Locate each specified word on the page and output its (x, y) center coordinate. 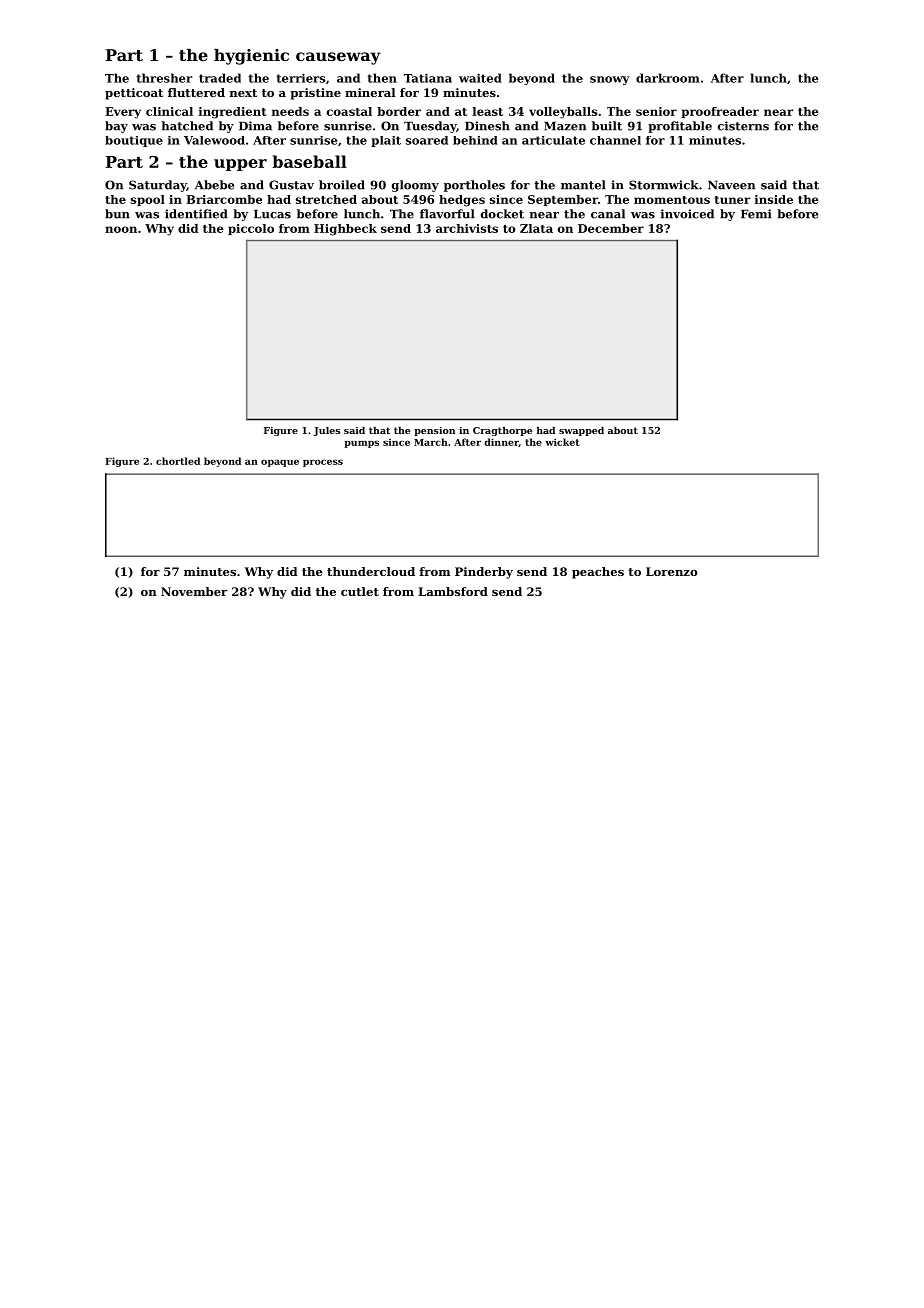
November (194, 591)
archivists (467, 228)
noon (121, 229)
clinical (169, 111)
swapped (581, 431)
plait (386, 141)
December (611, 228)
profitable (680, 127)
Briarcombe (224, 199)
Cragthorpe (502, 431)
